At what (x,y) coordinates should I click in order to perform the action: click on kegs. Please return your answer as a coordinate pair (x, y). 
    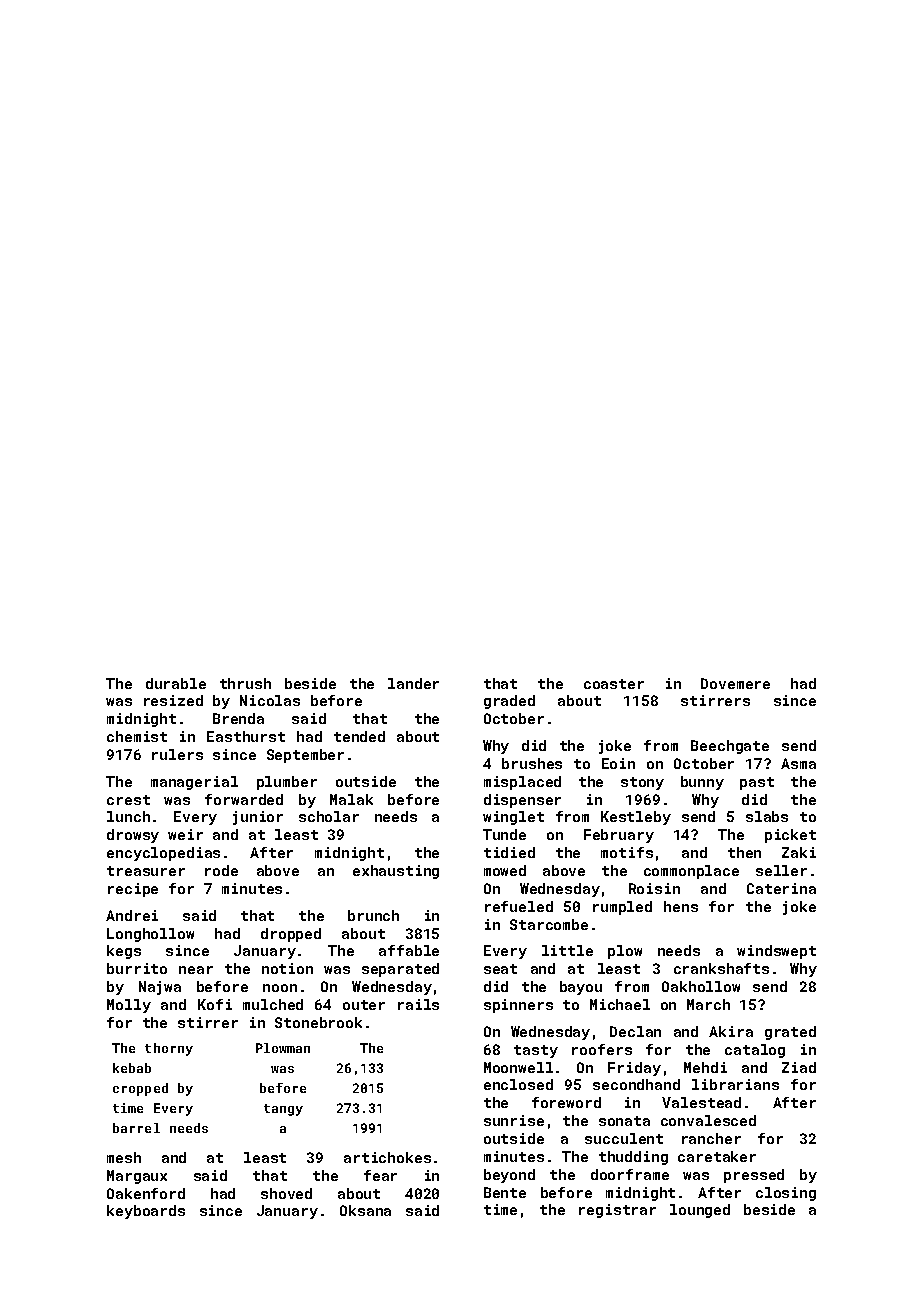
    Looking at the image, I should click on (124, 952).
